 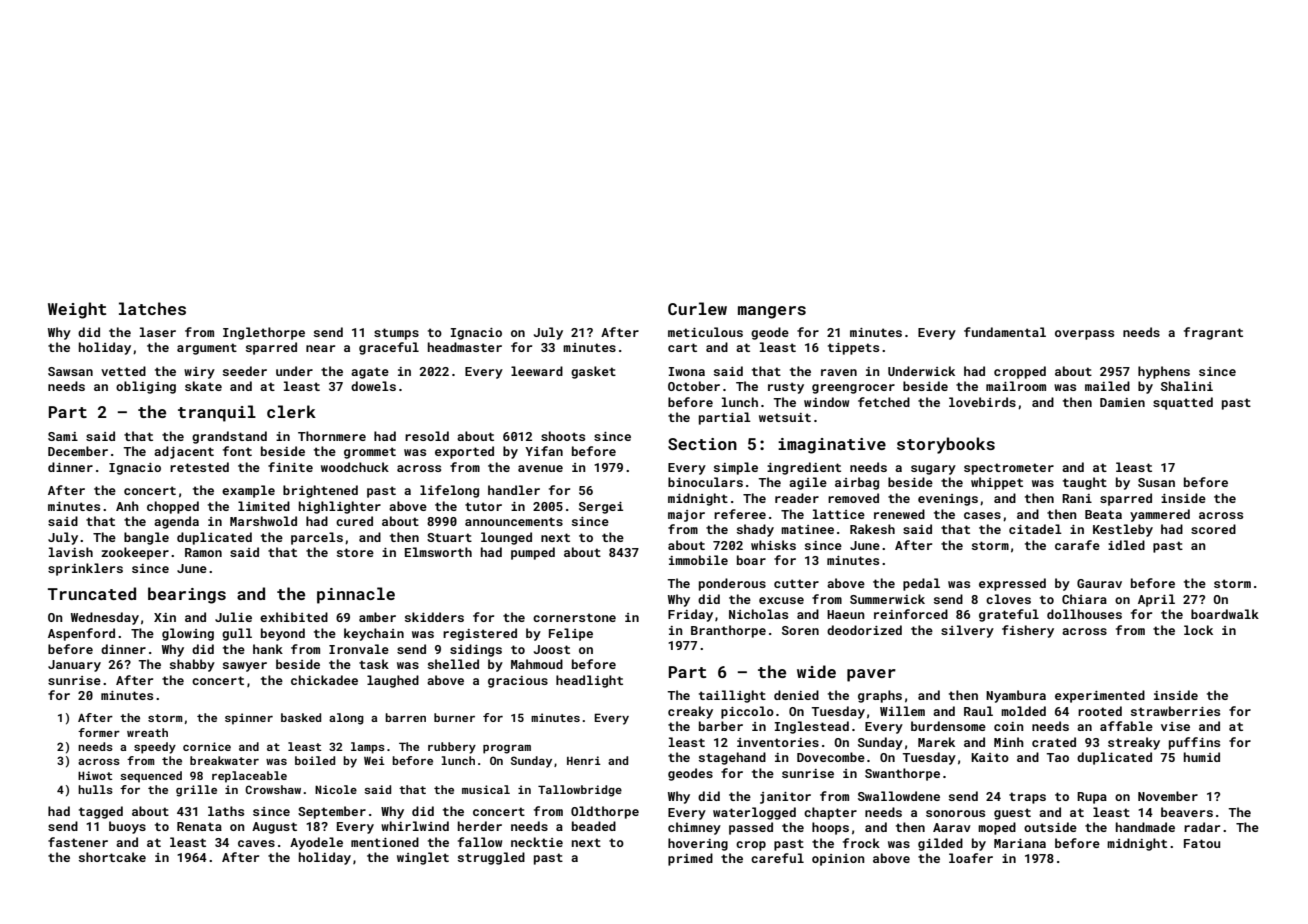 What do you see at coordinates (92, 593) in the screenshot?
I see `Truncated` at bounding box center [92, 593].
